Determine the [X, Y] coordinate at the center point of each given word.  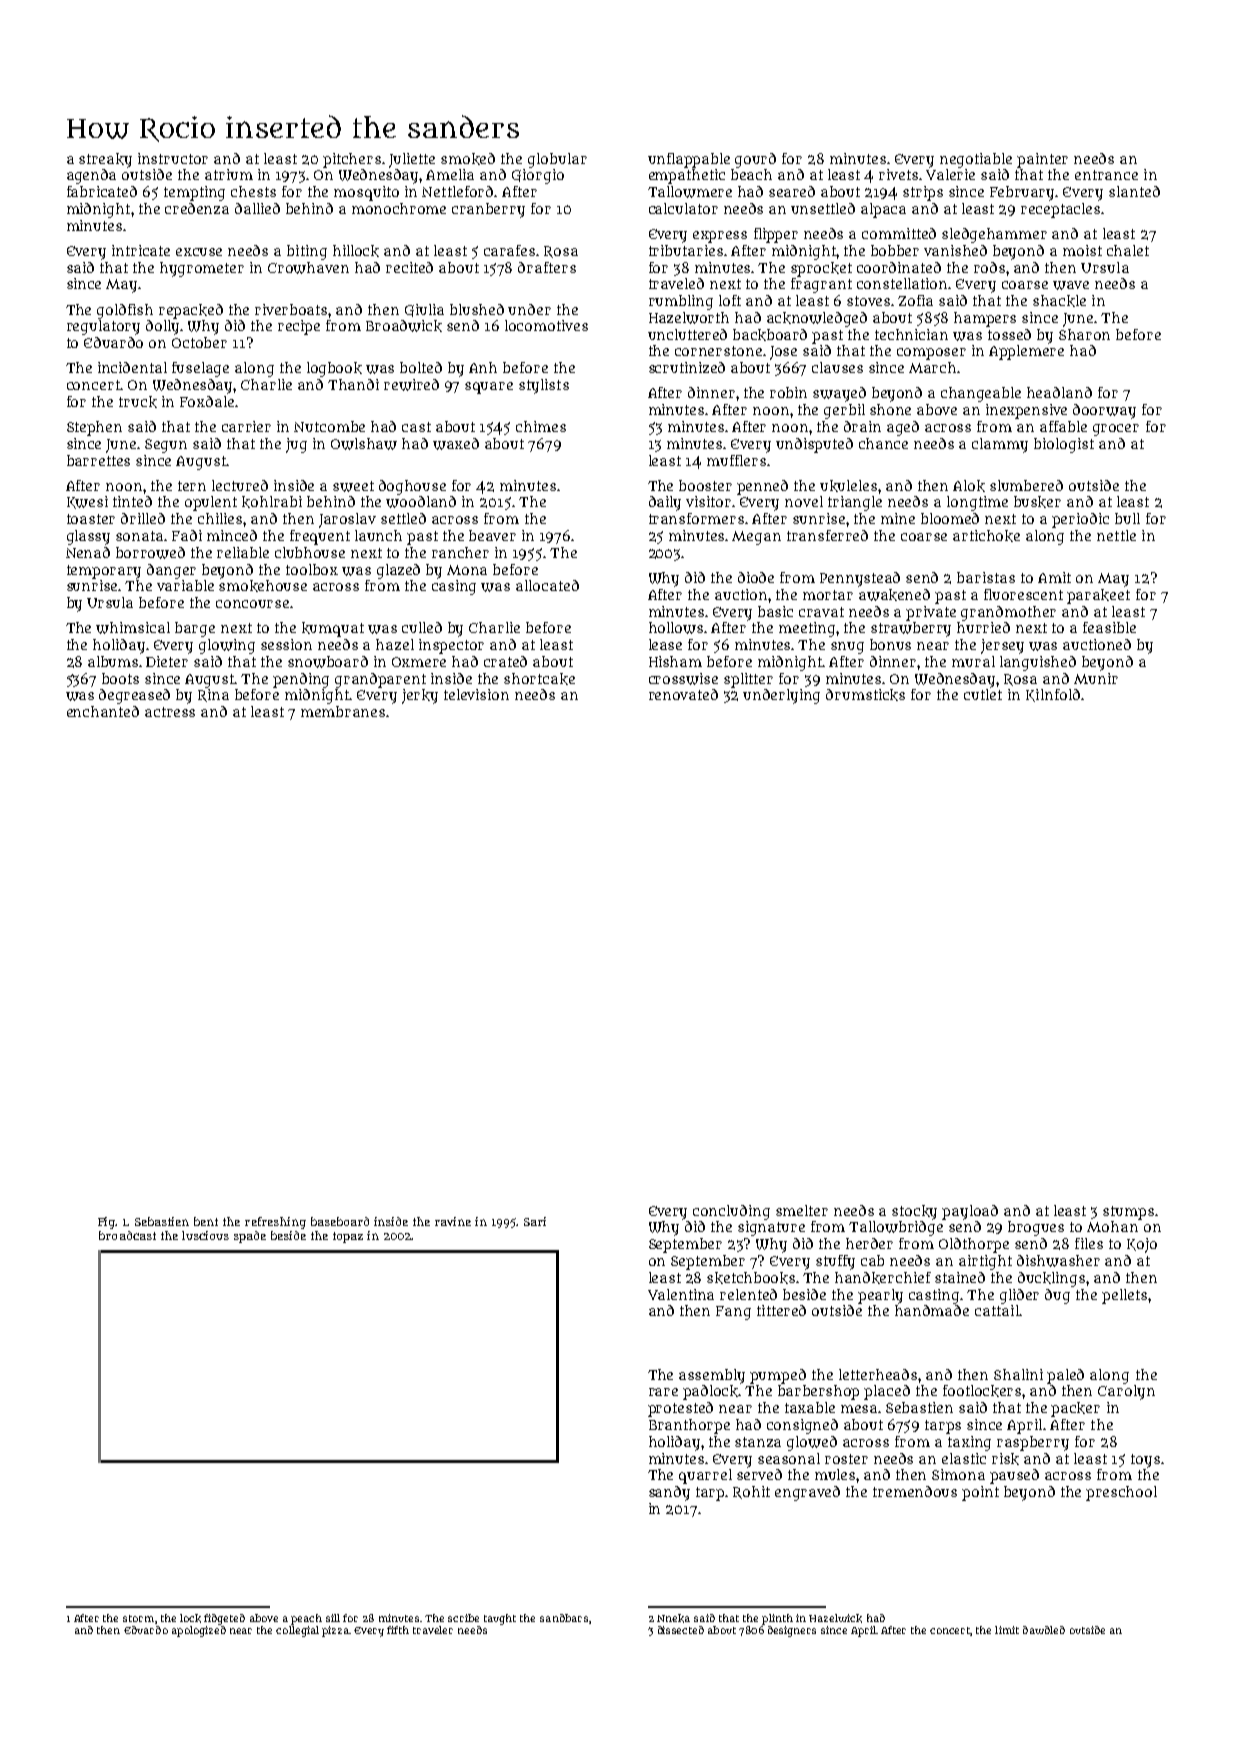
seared [792, 191]
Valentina [681, 1294]
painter [1042, 160]
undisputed [814, 445]
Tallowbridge [896, 1228]
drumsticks [865, 695]
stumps [1128, 1213]
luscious [205, 1235]
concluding [731, 1212]
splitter [748, 680]
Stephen [94, 428]
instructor [173, 158]
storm [138, 1618]
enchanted [103, 711]
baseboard [340, 1221]
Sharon [1084, 334]
